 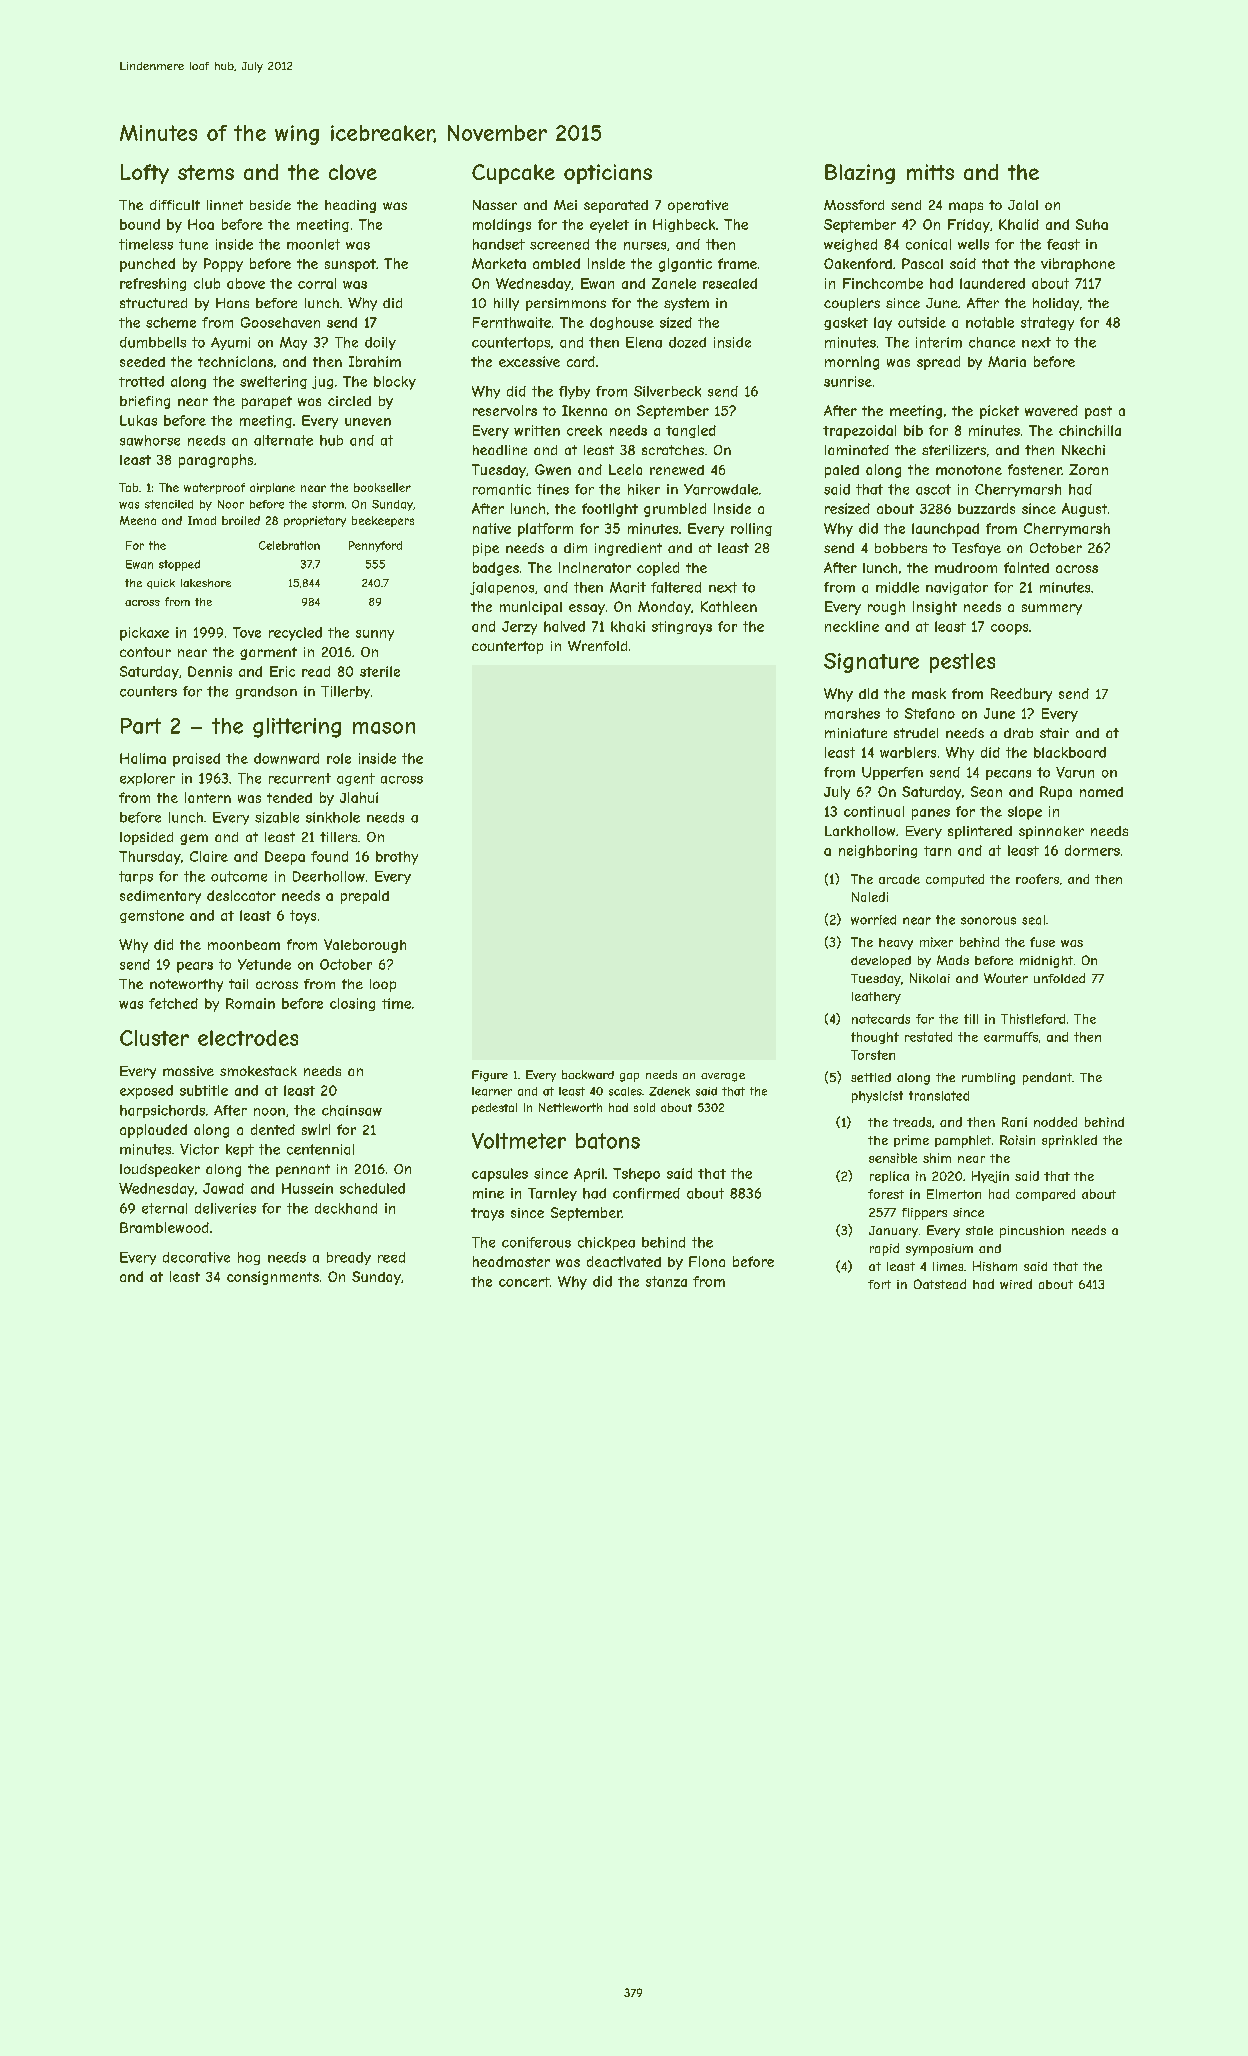 I want to click on consignments, so click(x=273, y=1278).
